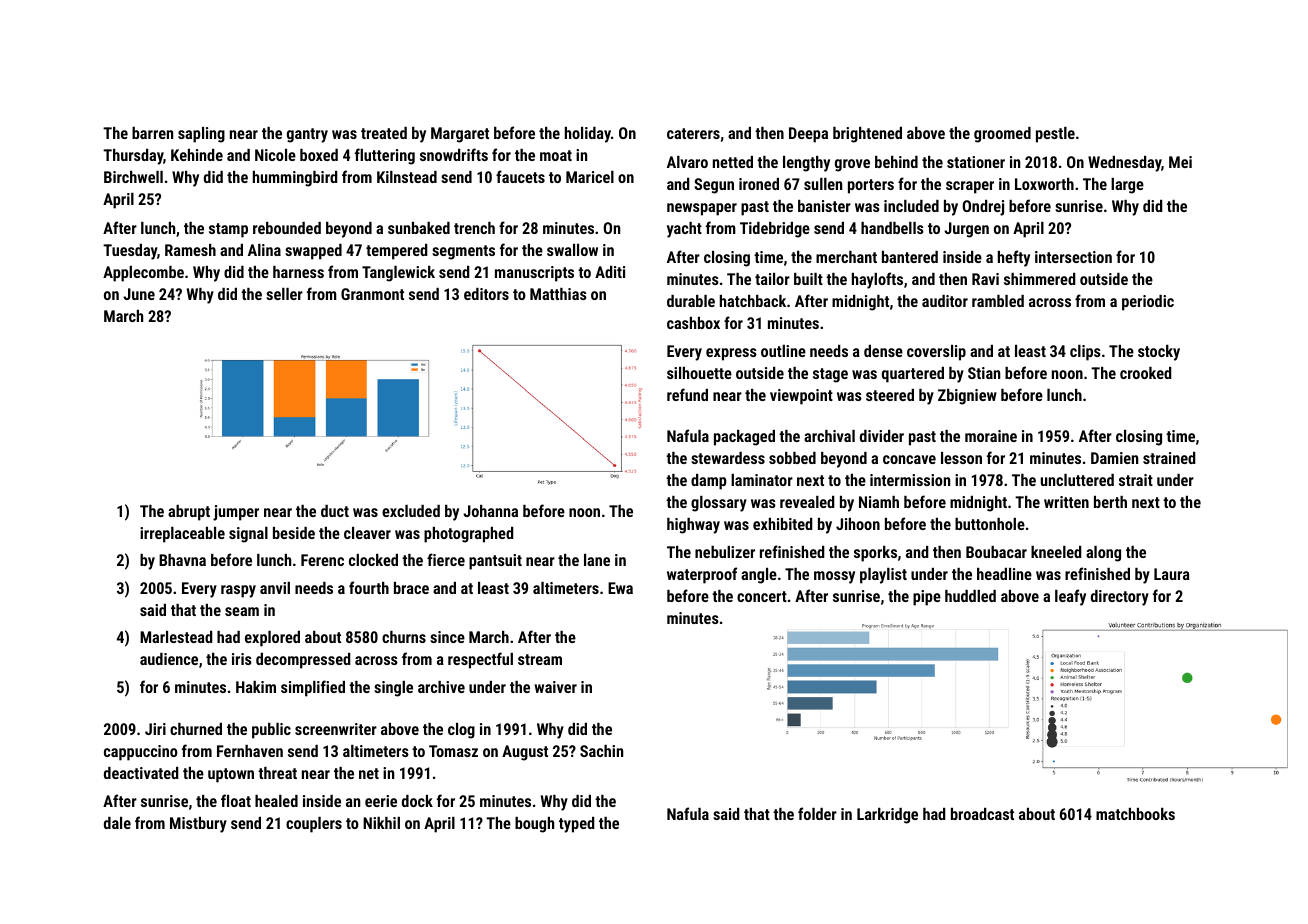  What do you see at coordinates (982, 814) in the page?
I see `broadcast` at bounding box center [982, 814].
